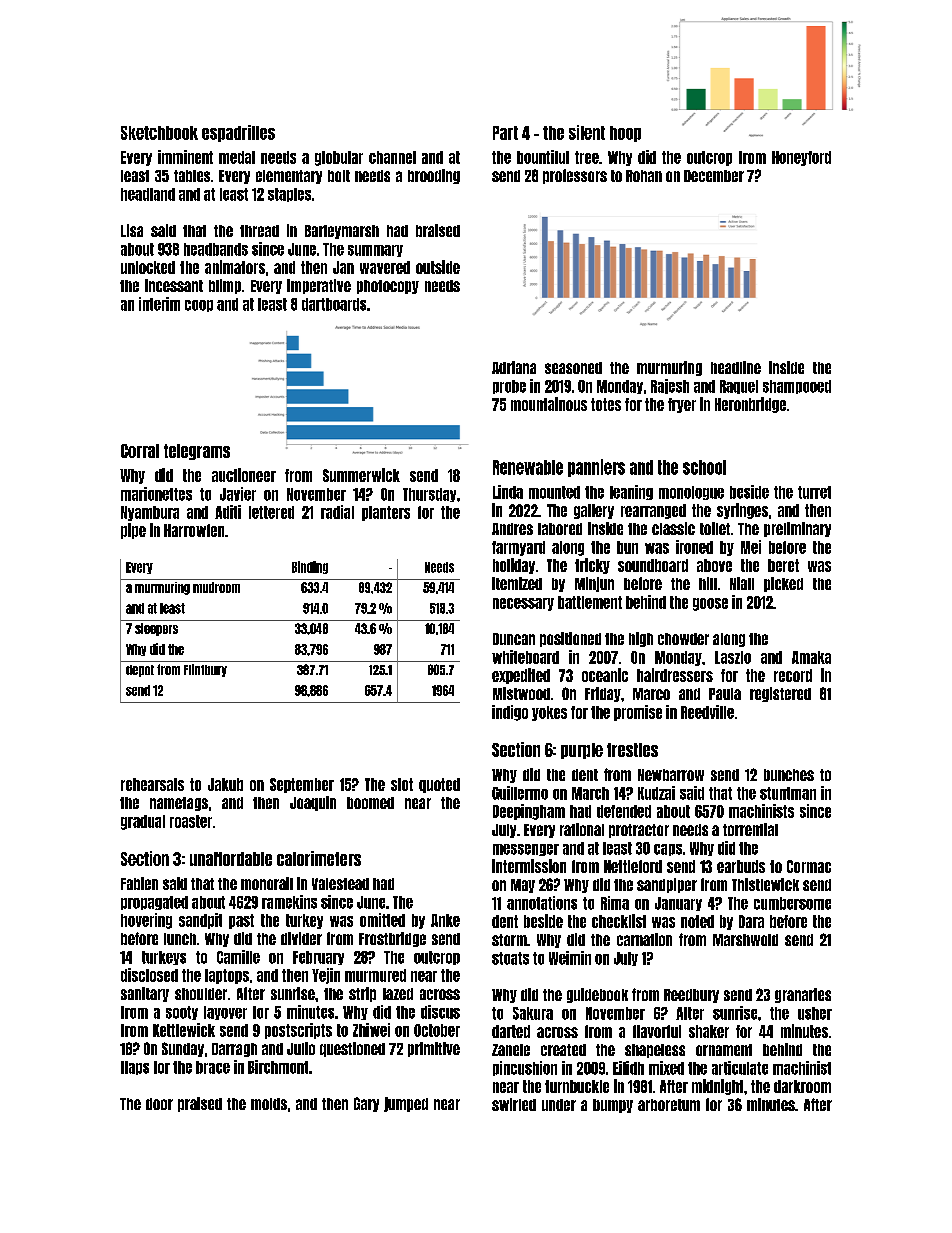  I want to click on planters, so click(386, 513).
